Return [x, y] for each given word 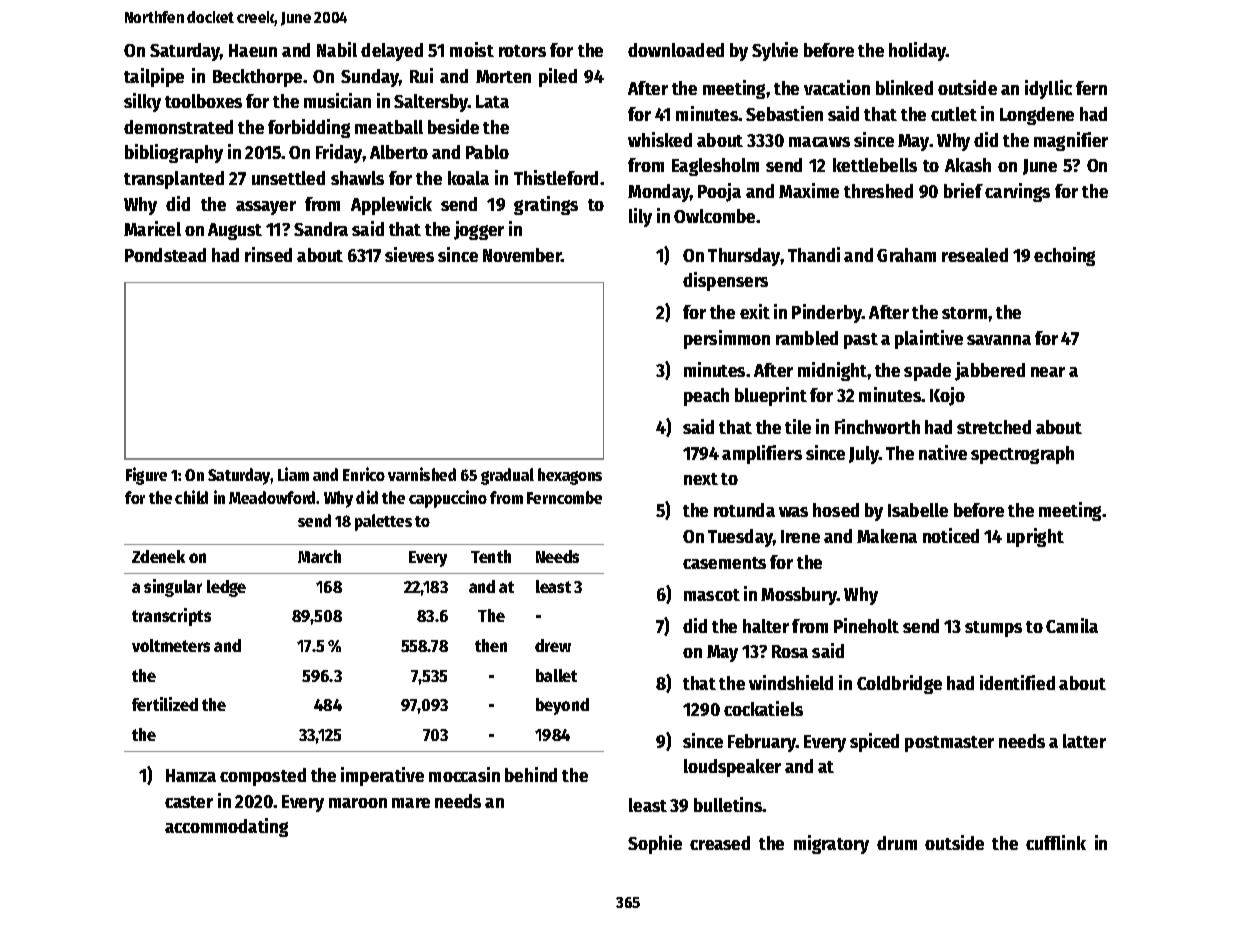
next [701, 479]
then [491, 645]
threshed [878, 191]
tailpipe [154, 77]
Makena [887, 536]
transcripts [171, 617]
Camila [1072, 625]
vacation [837, 87]
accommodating [226, 827]
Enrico [364, 474]
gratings [546, 205]
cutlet [954, 114]
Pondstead [165, 255]
